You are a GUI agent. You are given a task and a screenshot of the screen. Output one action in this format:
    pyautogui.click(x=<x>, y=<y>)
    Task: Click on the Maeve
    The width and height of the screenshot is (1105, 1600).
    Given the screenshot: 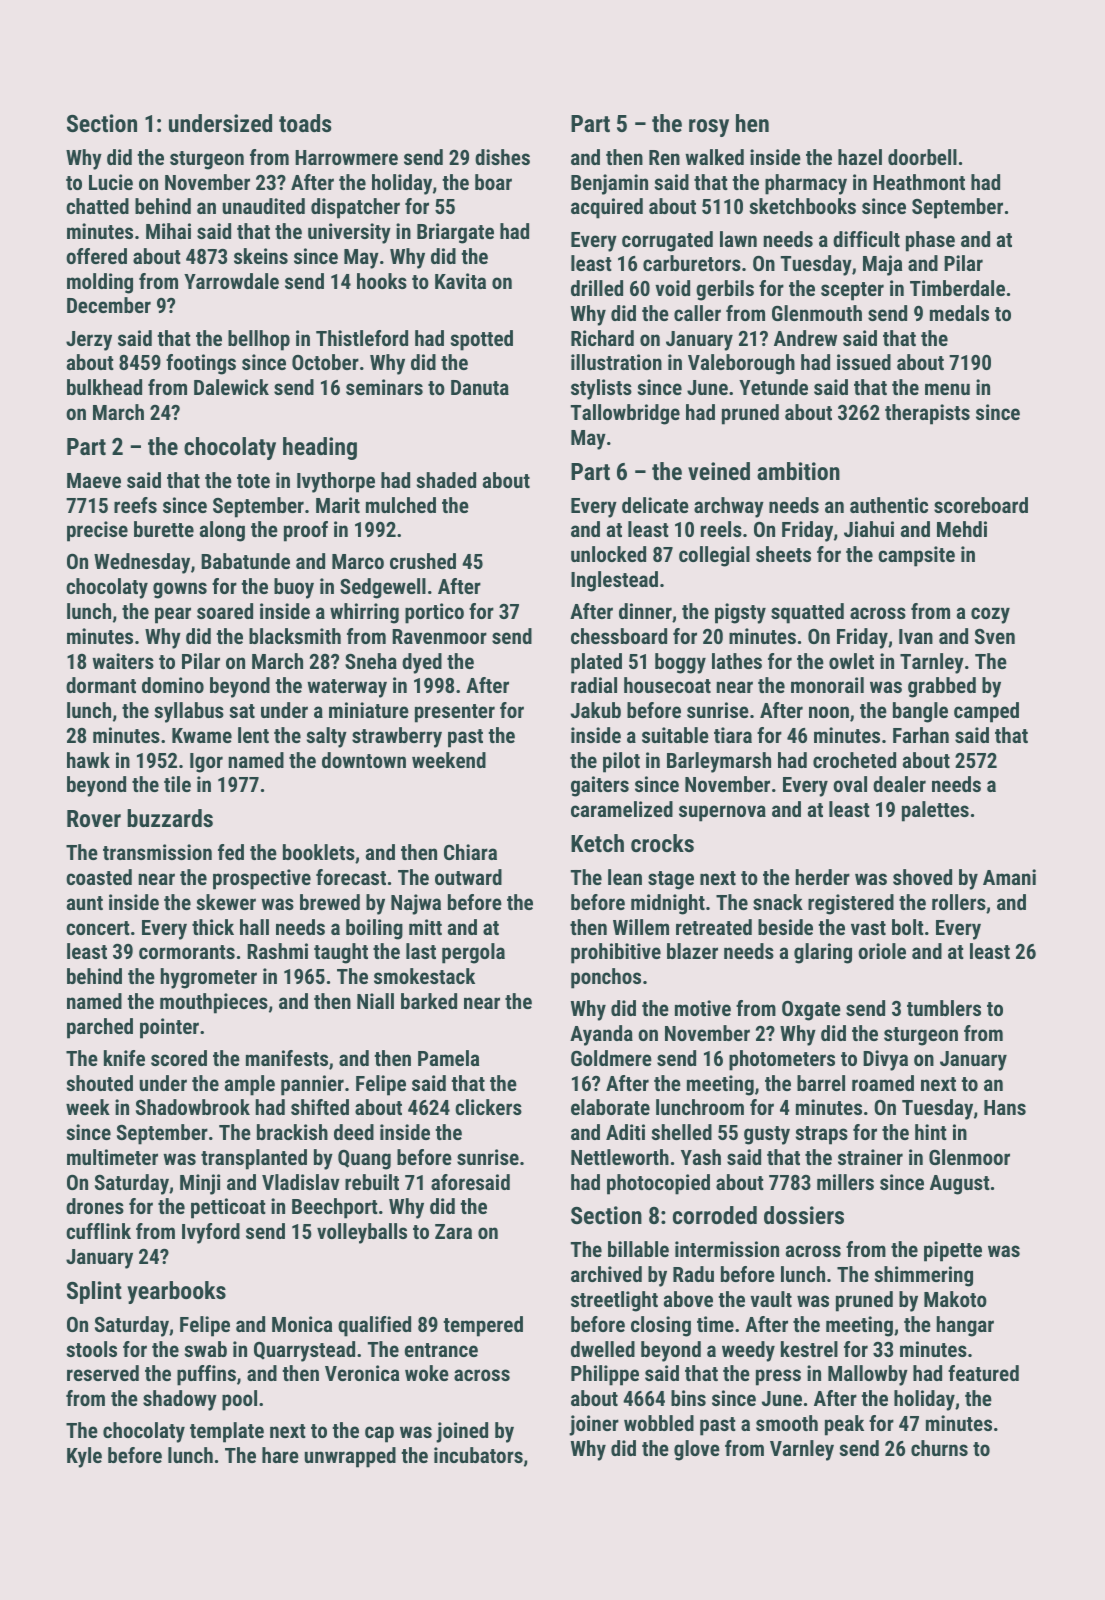 What is the action you would take?
    pyautogui.click(x=94, y=480)
